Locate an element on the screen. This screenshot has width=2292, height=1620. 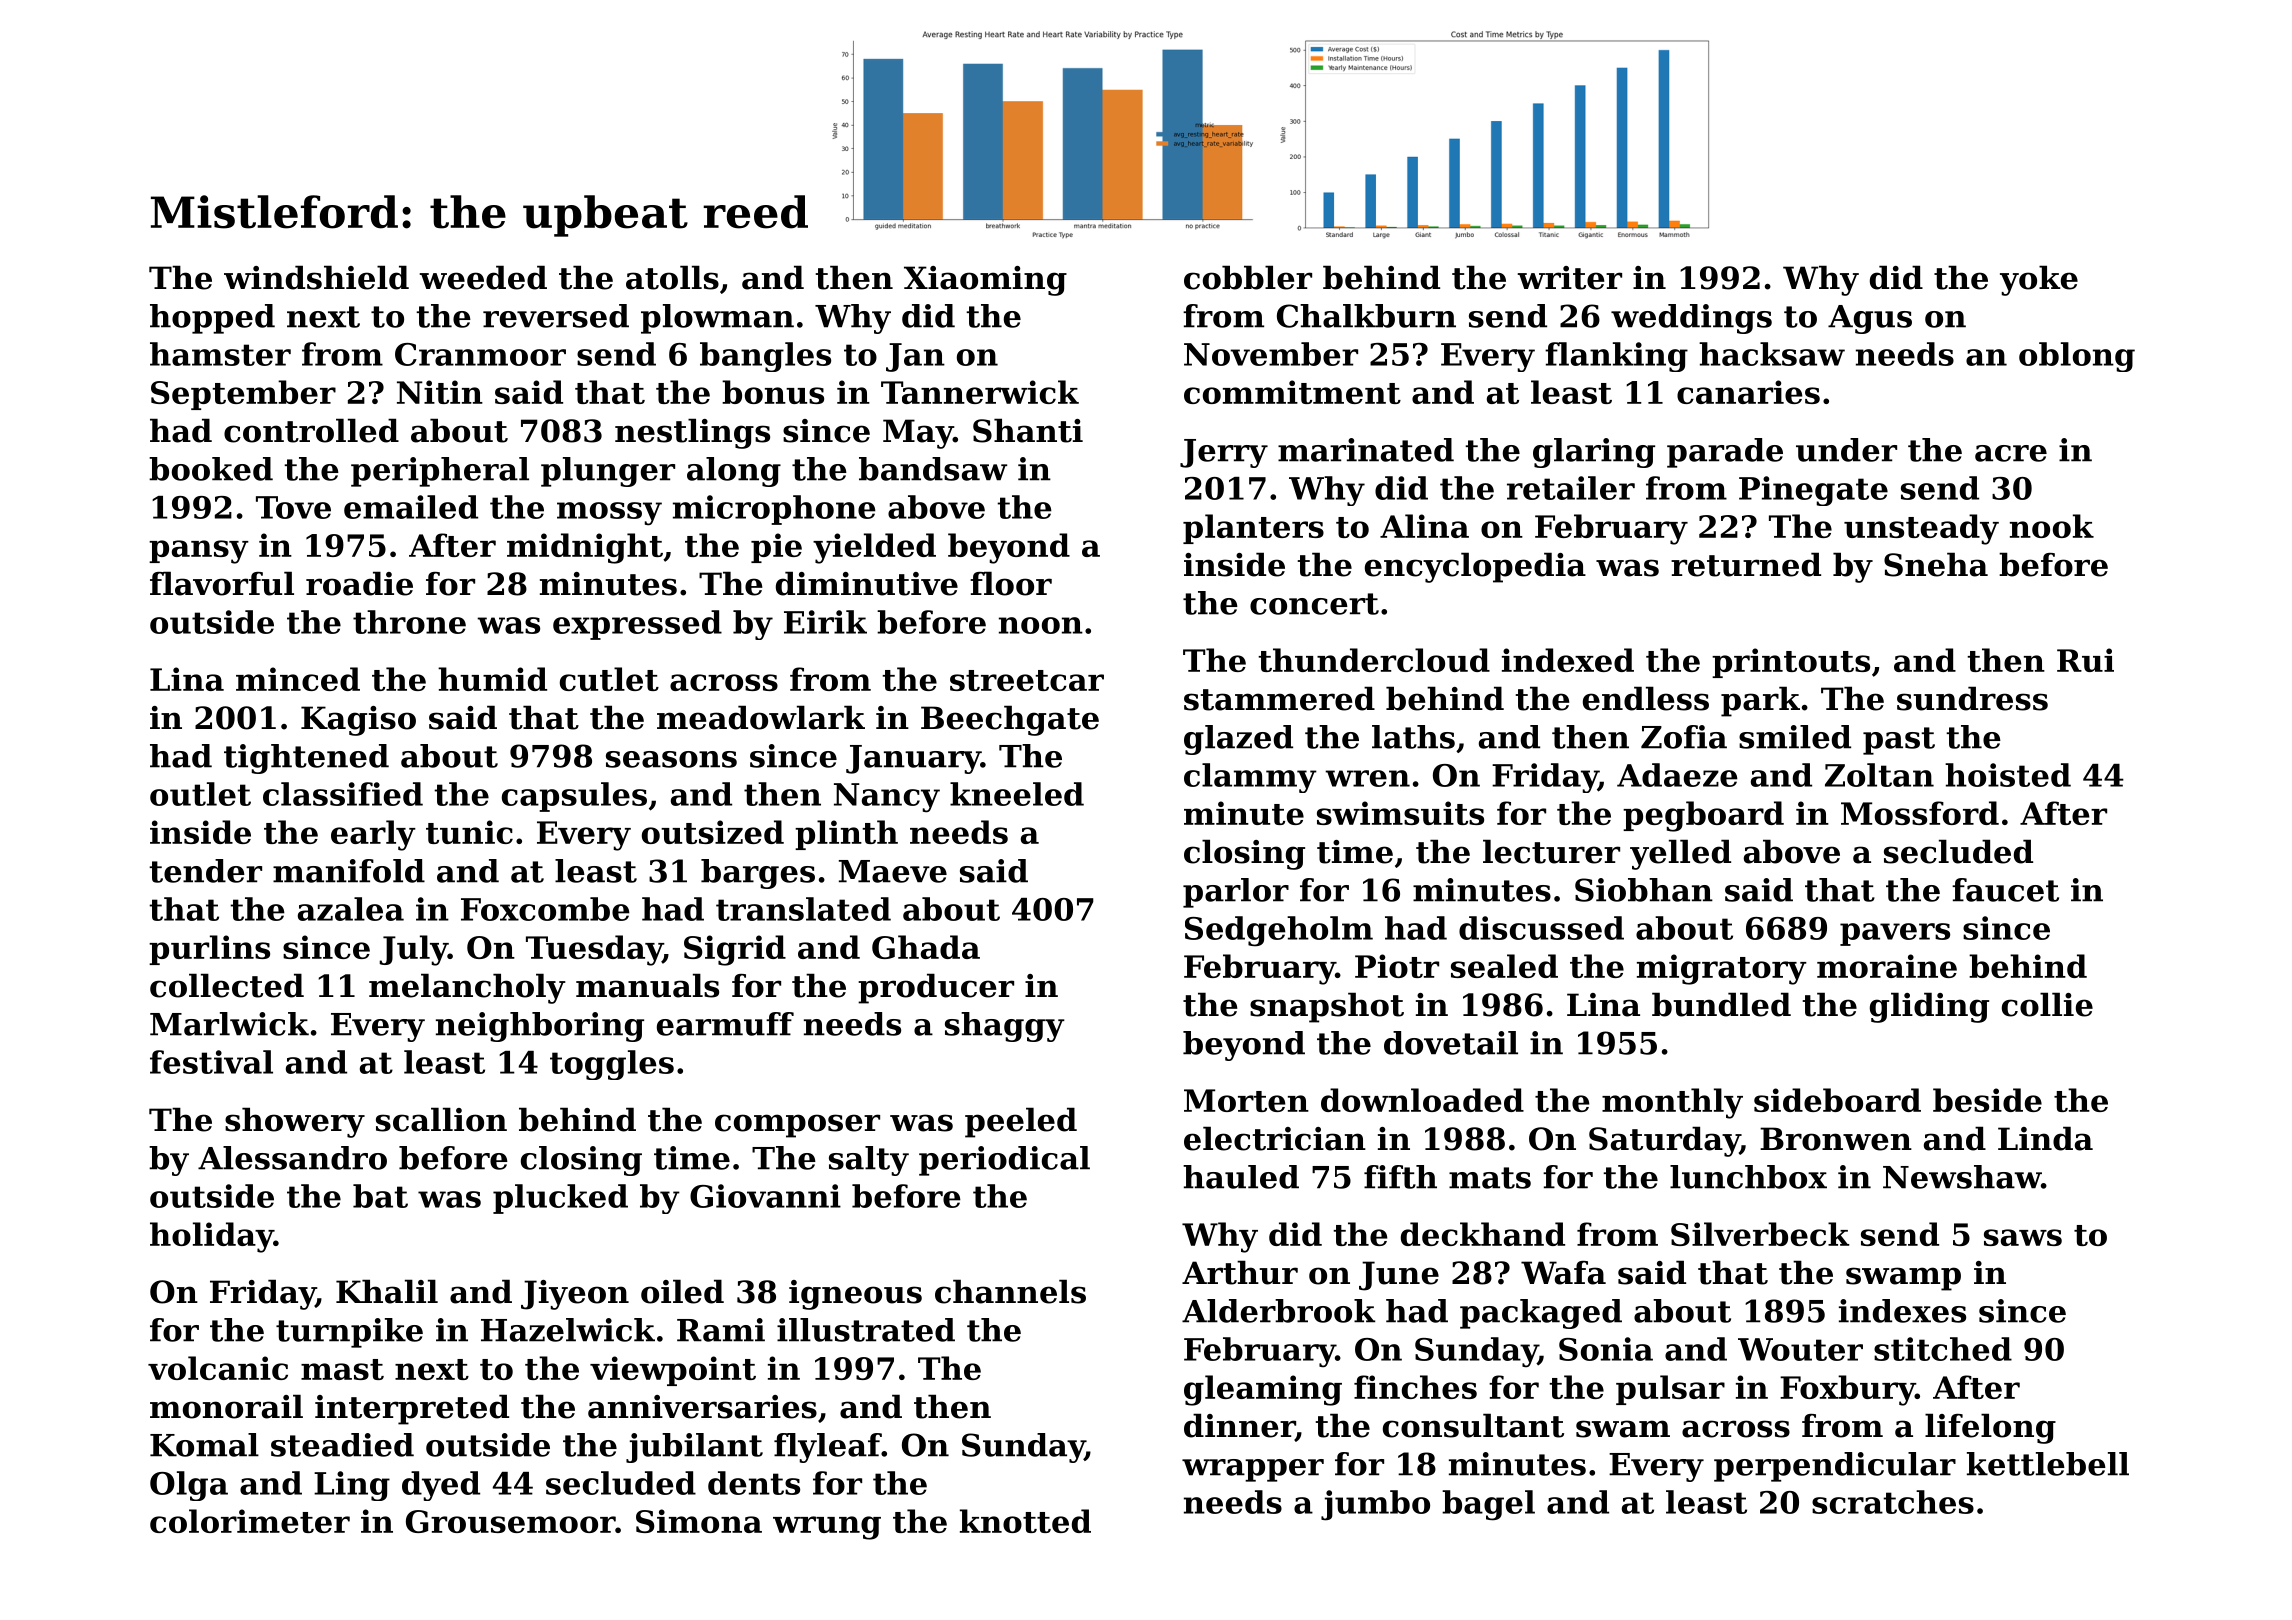
atolls is located at coordinates (672, 277).
